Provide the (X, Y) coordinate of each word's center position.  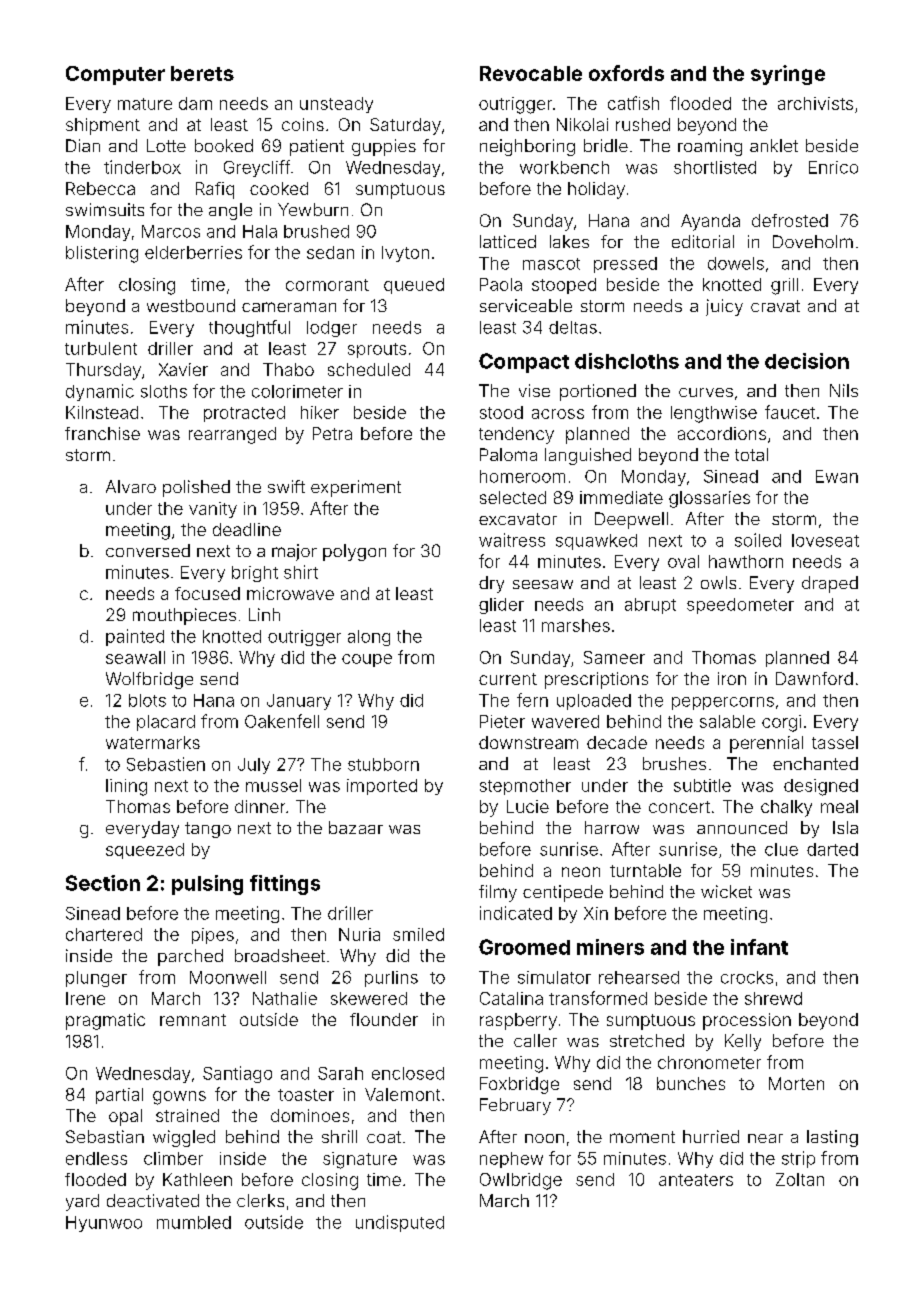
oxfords (626, 73)
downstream (528, 742)
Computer (115, 75)
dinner (260, 806)
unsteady (336, 105)
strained (187, 1115)
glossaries (709, 499)
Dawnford (814, 678)
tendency (516, 435)
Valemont (402, 1094)
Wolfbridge (149, 680)
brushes (674, 763)
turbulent (101, 348)
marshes (576, 625)
